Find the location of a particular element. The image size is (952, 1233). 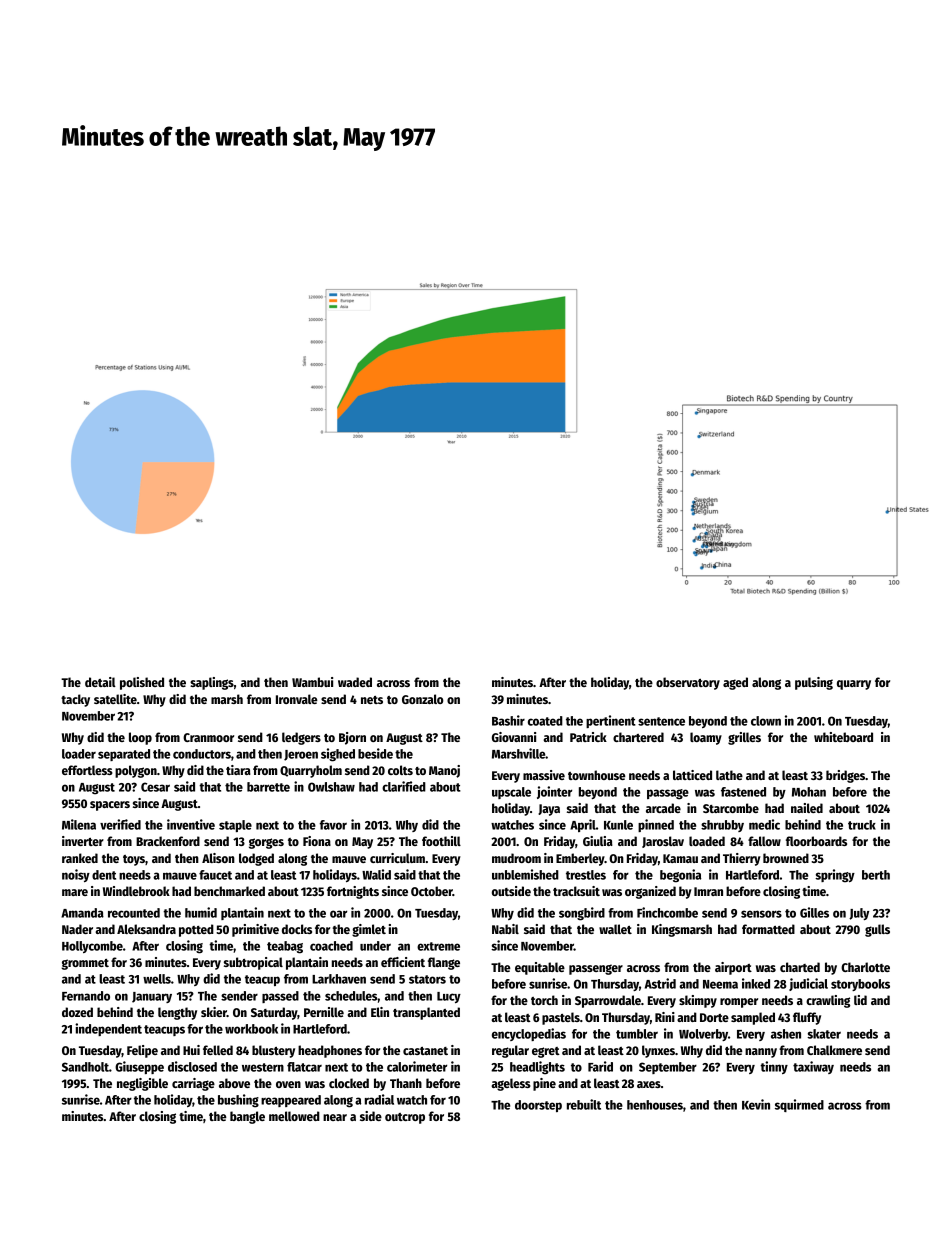

effortless is located at coordinates (87, 770).
